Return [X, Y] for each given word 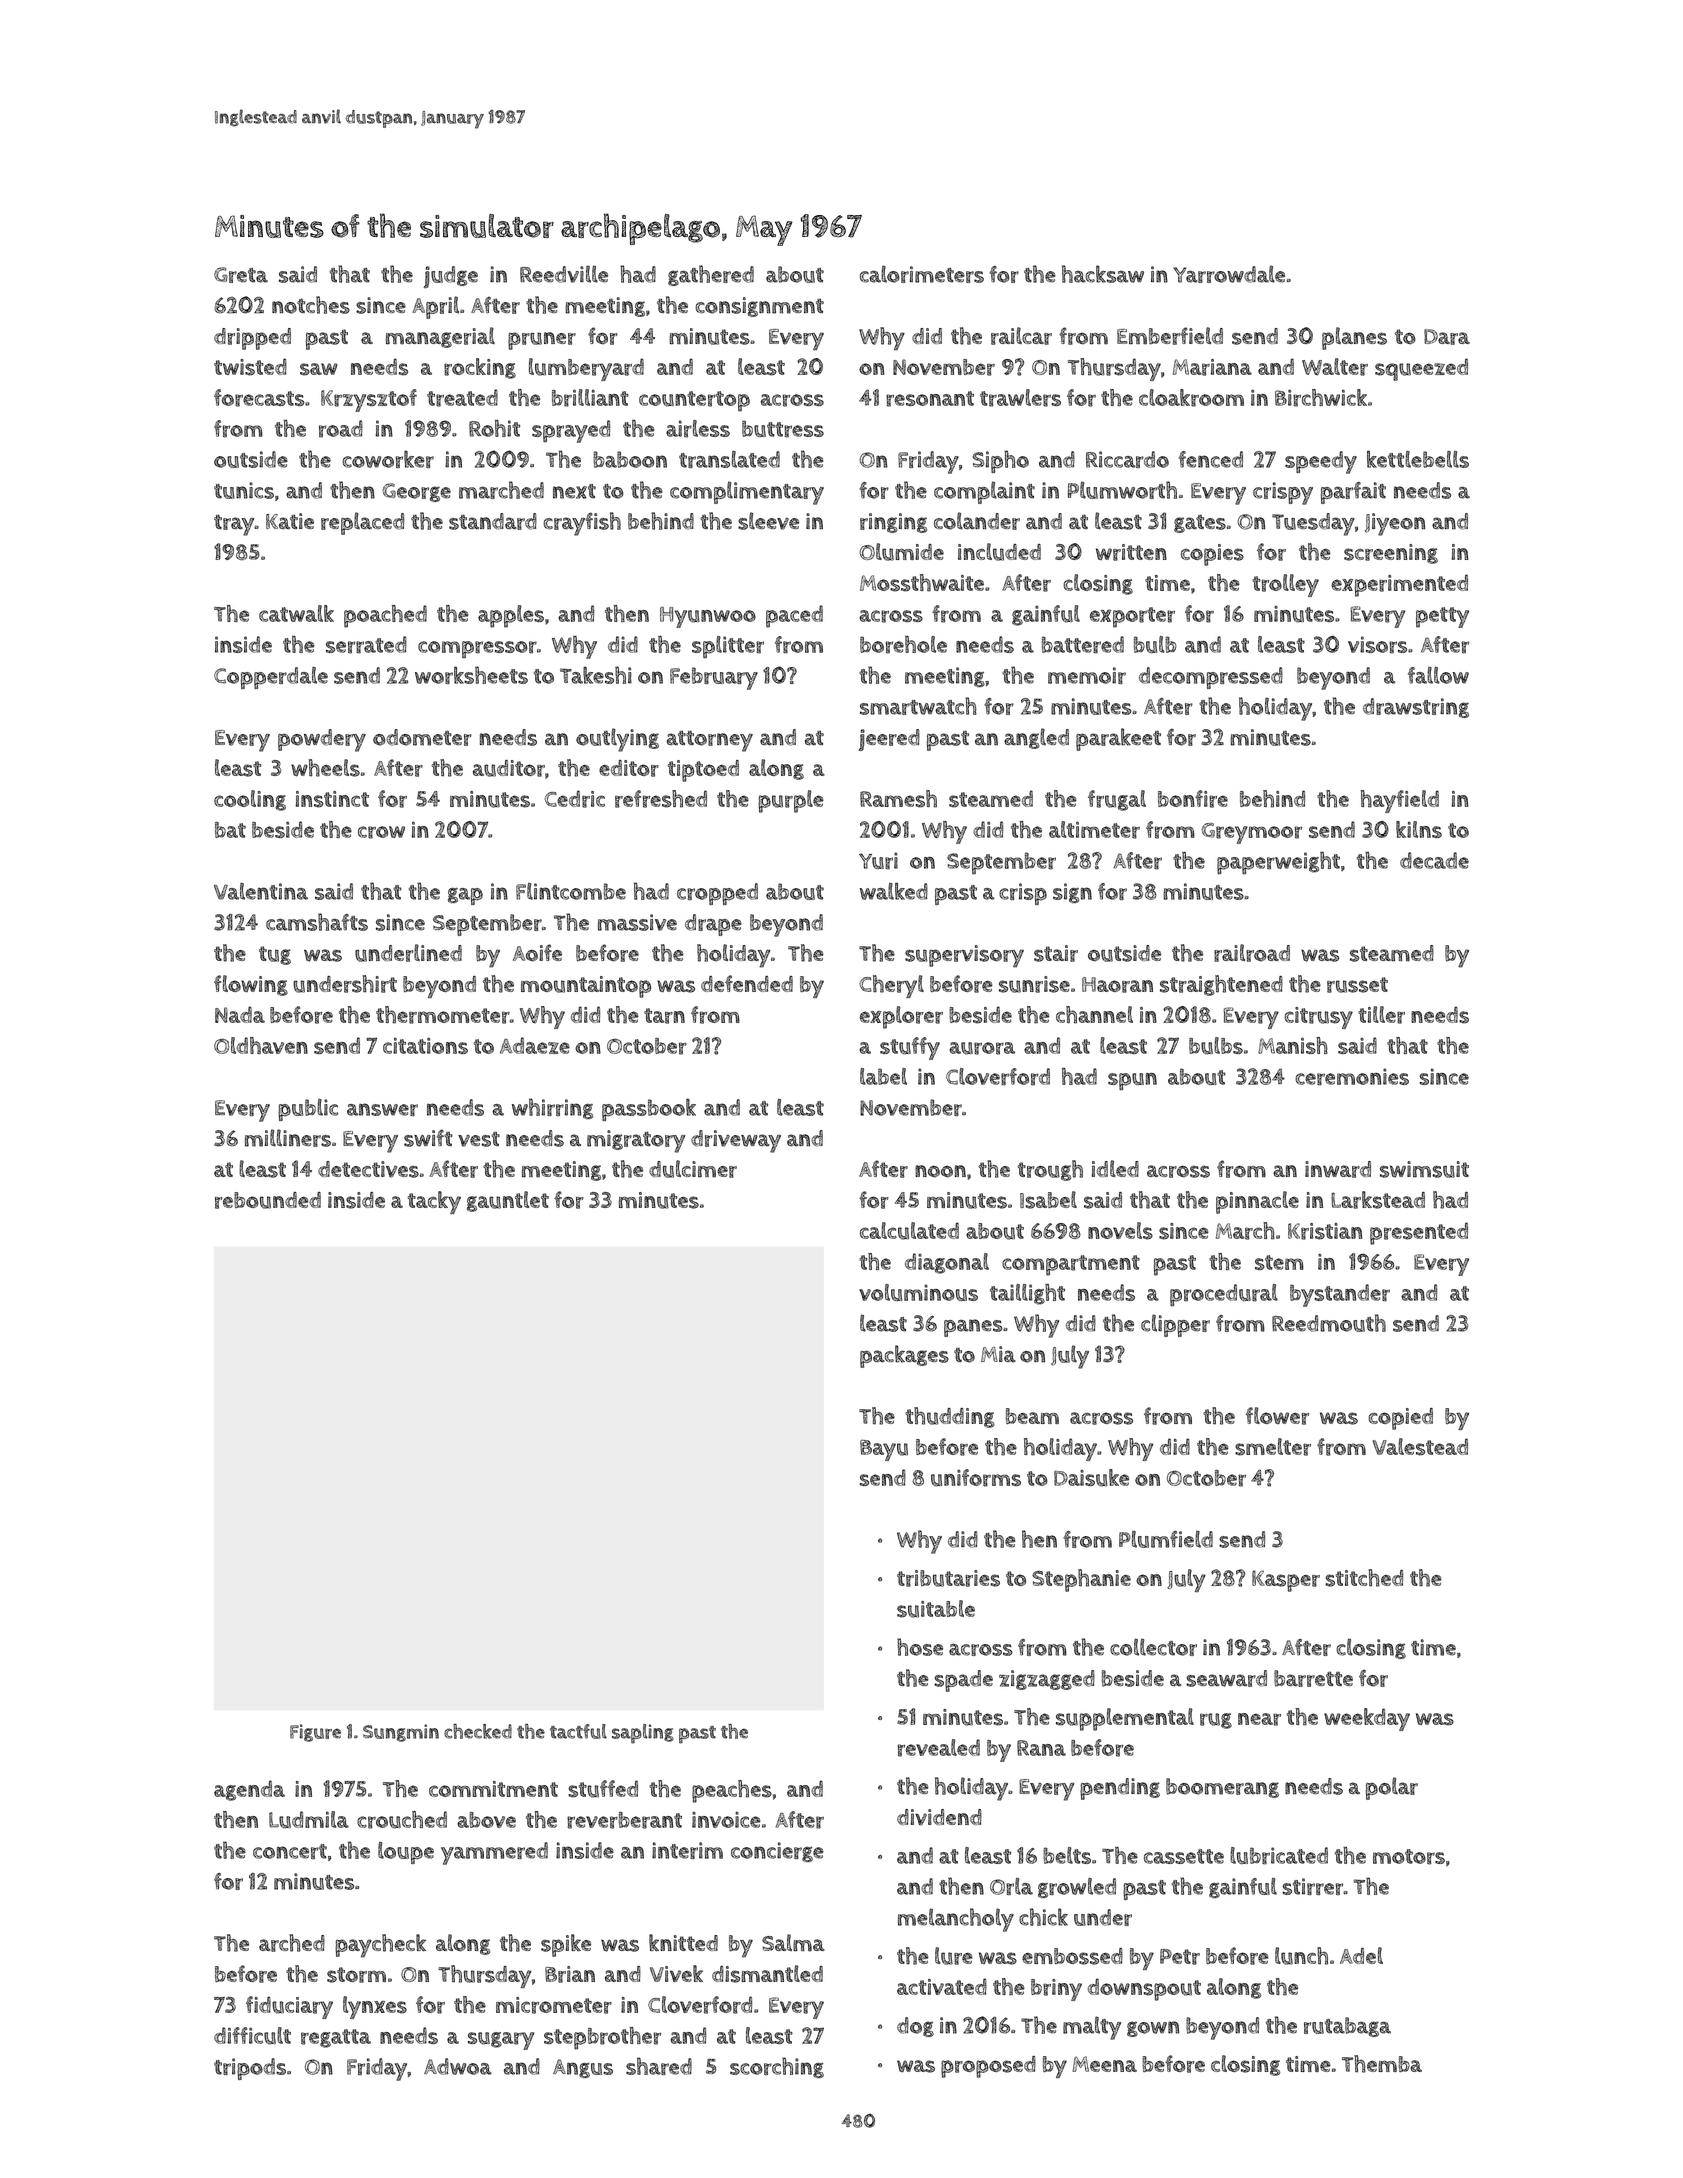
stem [1279, 1262]
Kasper [1286, 1581]
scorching [777, 2068]
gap [465, 896]
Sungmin [401, 1733]
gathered [711, 275]
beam [1032, 1416]
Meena [1104, 2064]
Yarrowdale [1229, 274]
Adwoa [458, 2066]
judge [451, 277]
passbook [649, 1109]
